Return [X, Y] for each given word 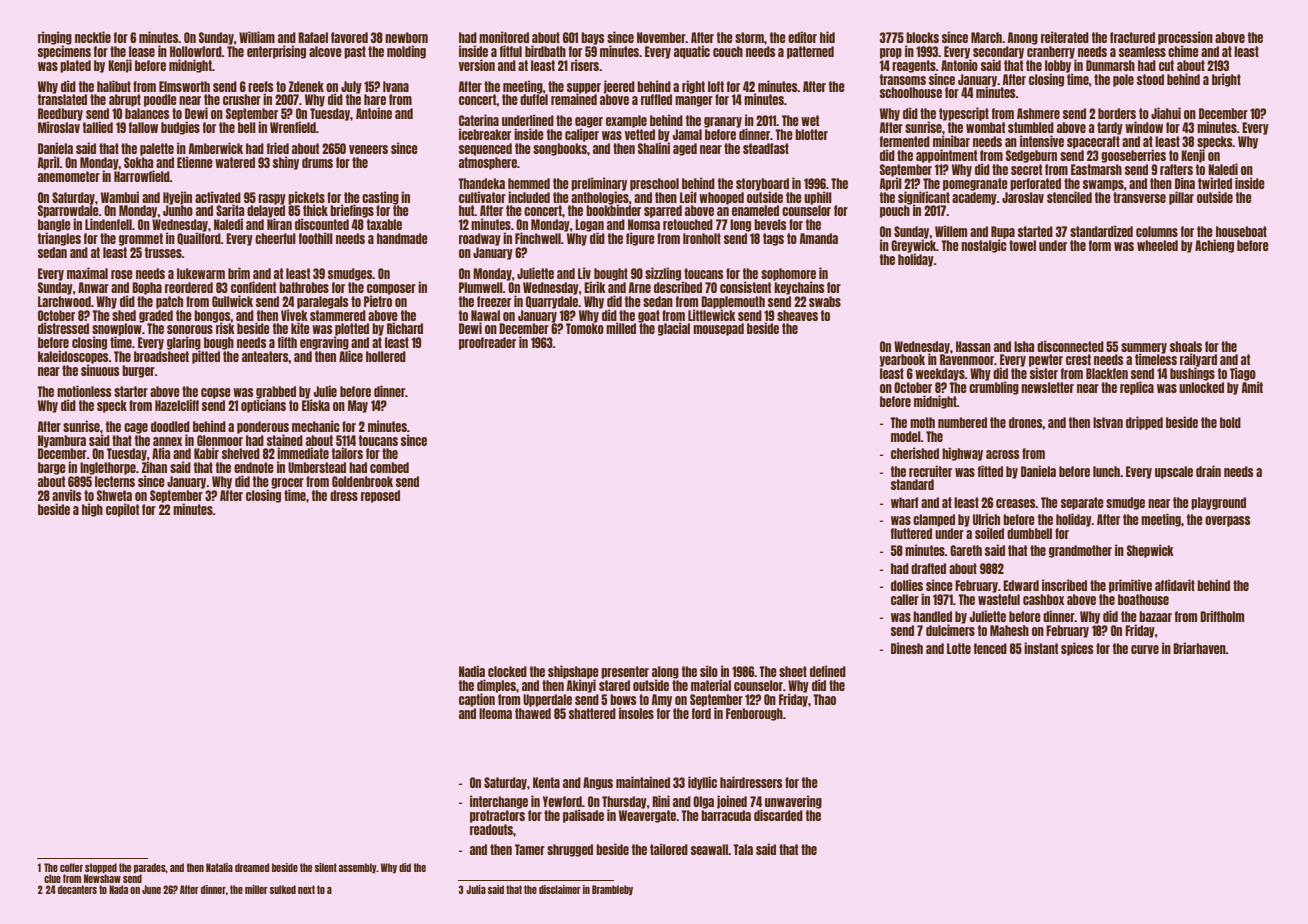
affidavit [1175, 585]
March [986, 37]
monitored [504, 37]
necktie [93, 37]
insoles [636, 713]
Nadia [472, 671]
